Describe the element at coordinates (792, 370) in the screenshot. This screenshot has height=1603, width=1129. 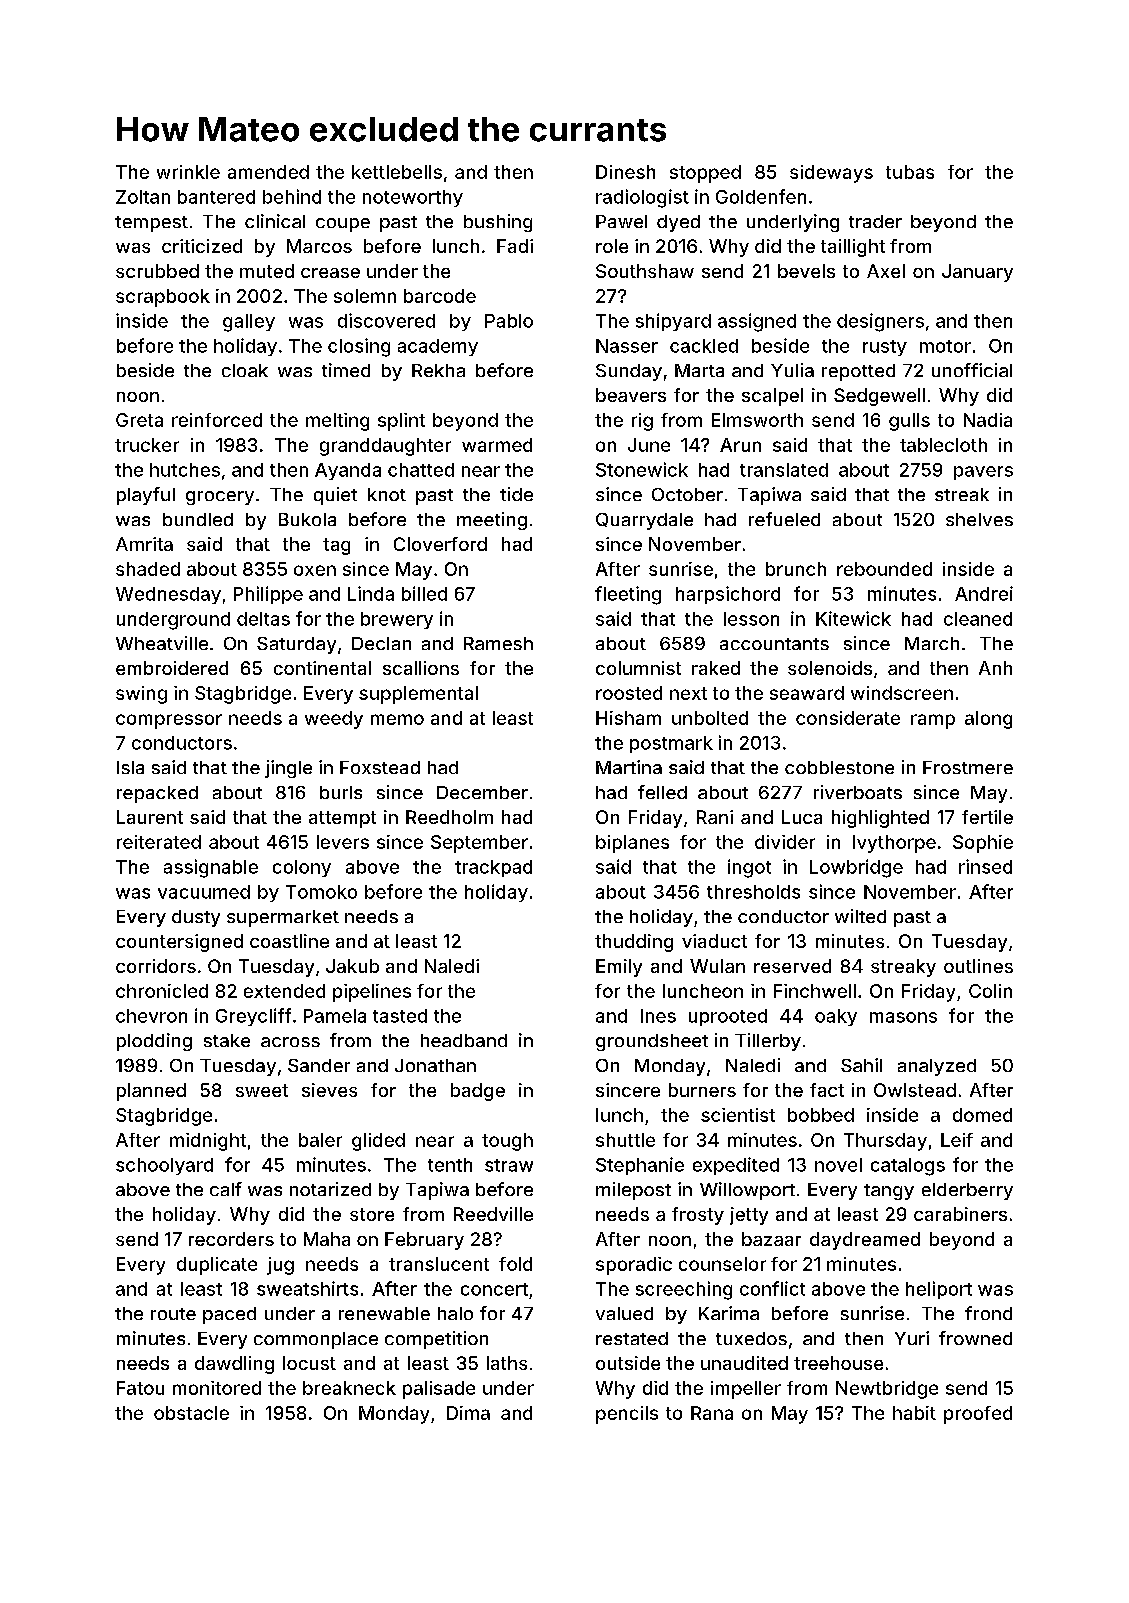
I see `Yulia` at that location.
